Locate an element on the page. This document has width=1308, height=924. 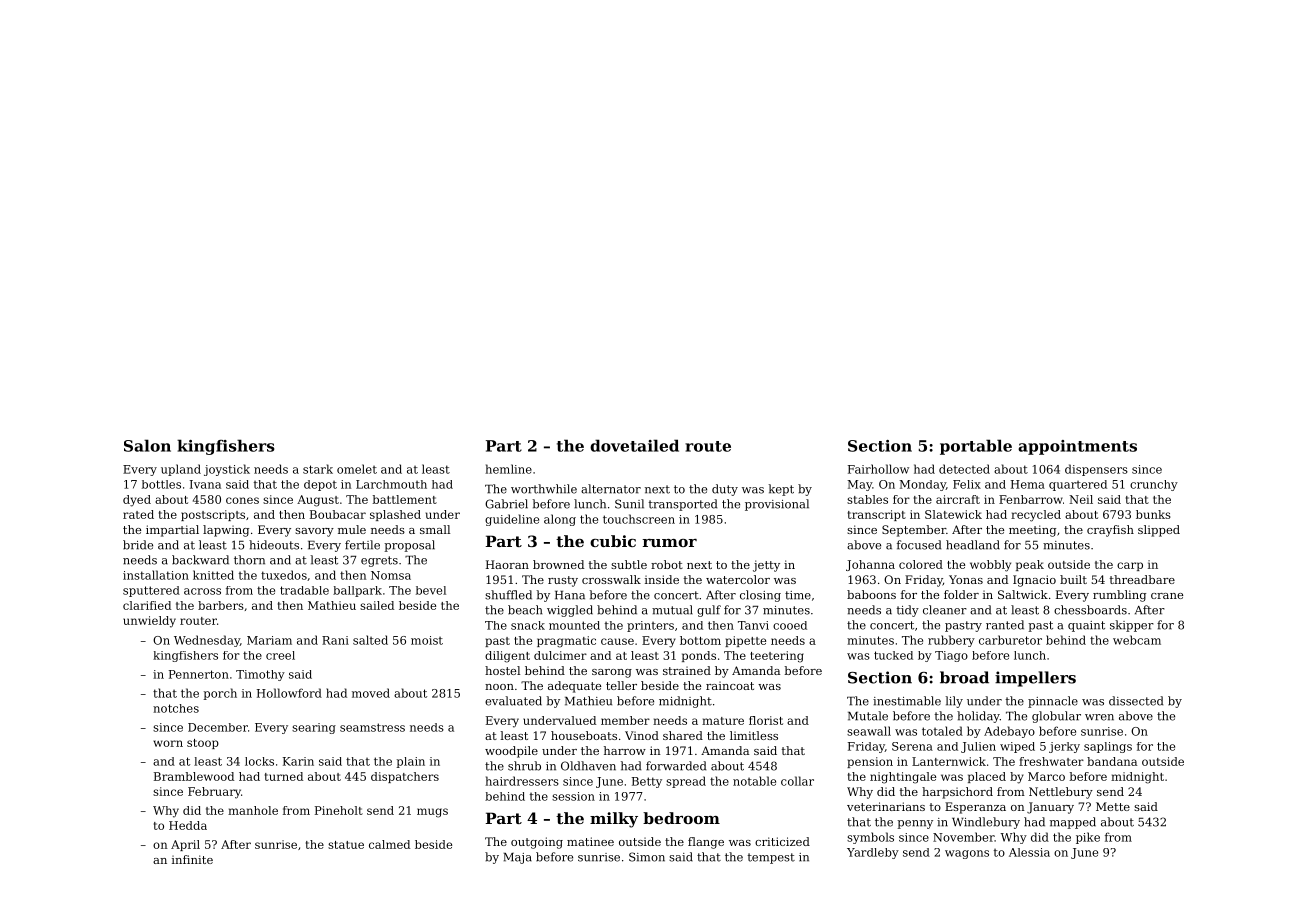
Serena is located at coordinates (912, 746).
